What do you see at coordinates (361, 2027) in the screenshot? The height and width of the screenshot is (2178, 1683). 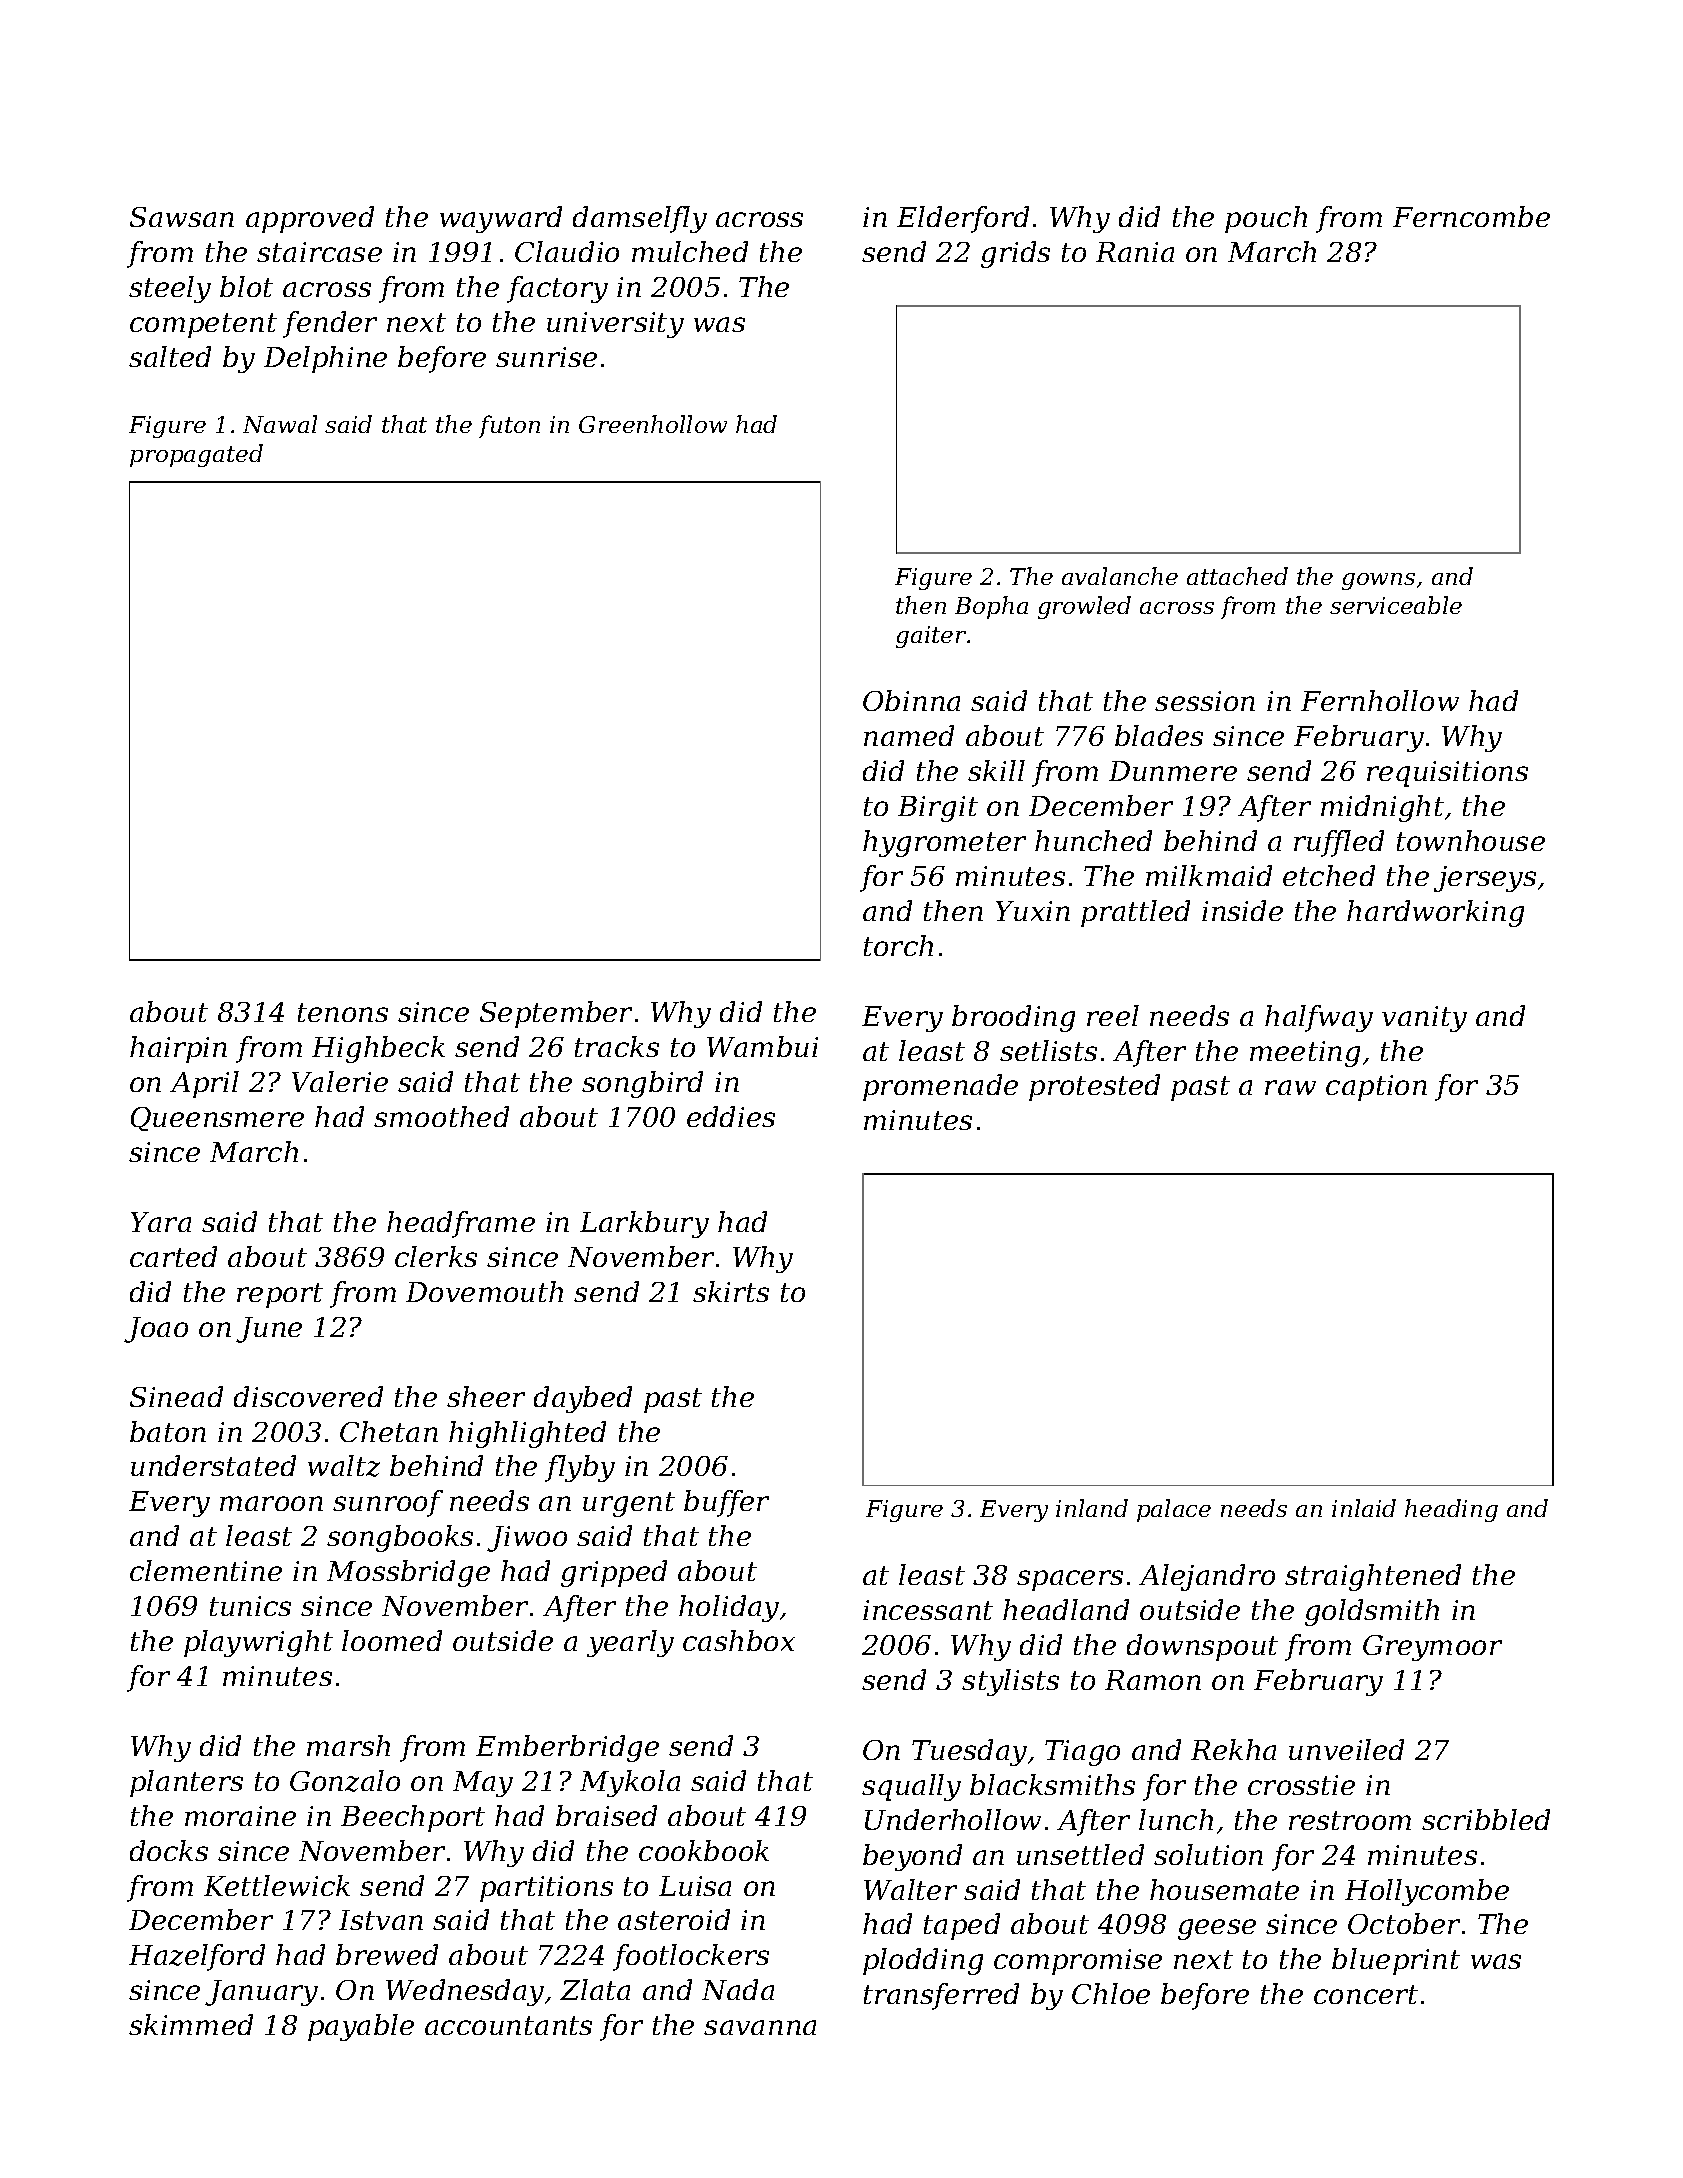 I see `payable` at bounding box center [361, 2027].
